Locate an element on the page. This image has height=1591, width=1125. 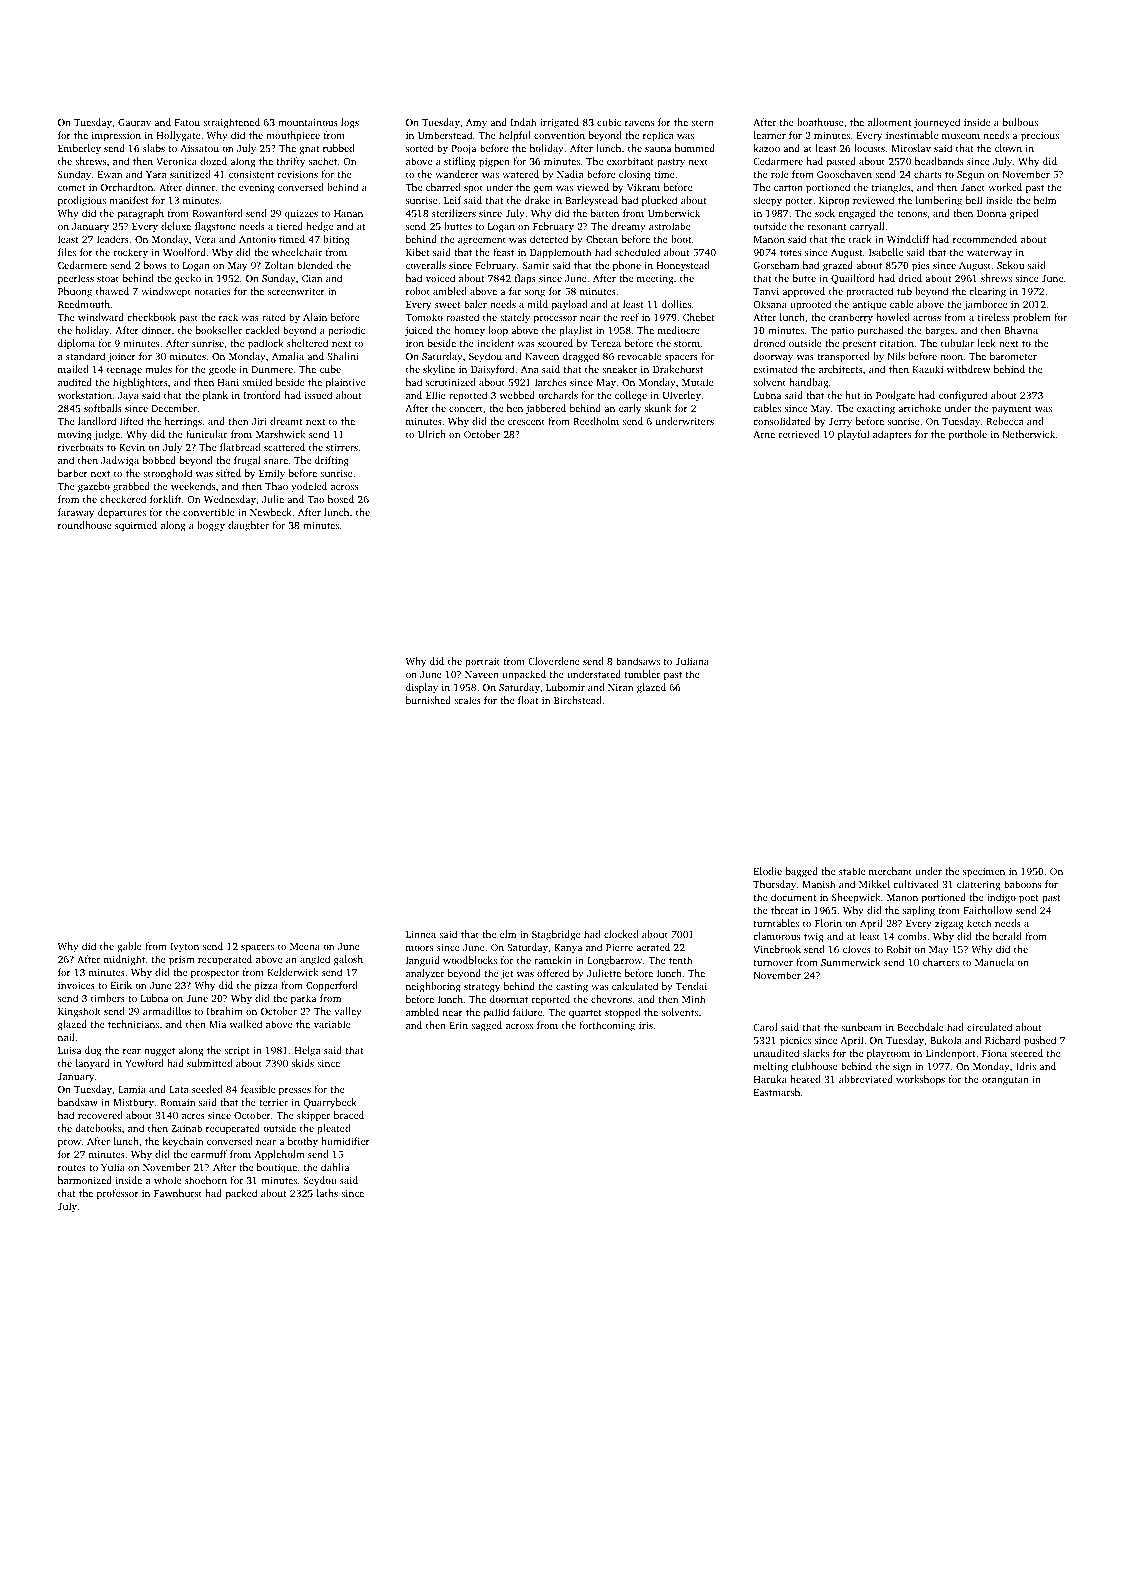
Gaurav is located at coordinates (134, 122).
